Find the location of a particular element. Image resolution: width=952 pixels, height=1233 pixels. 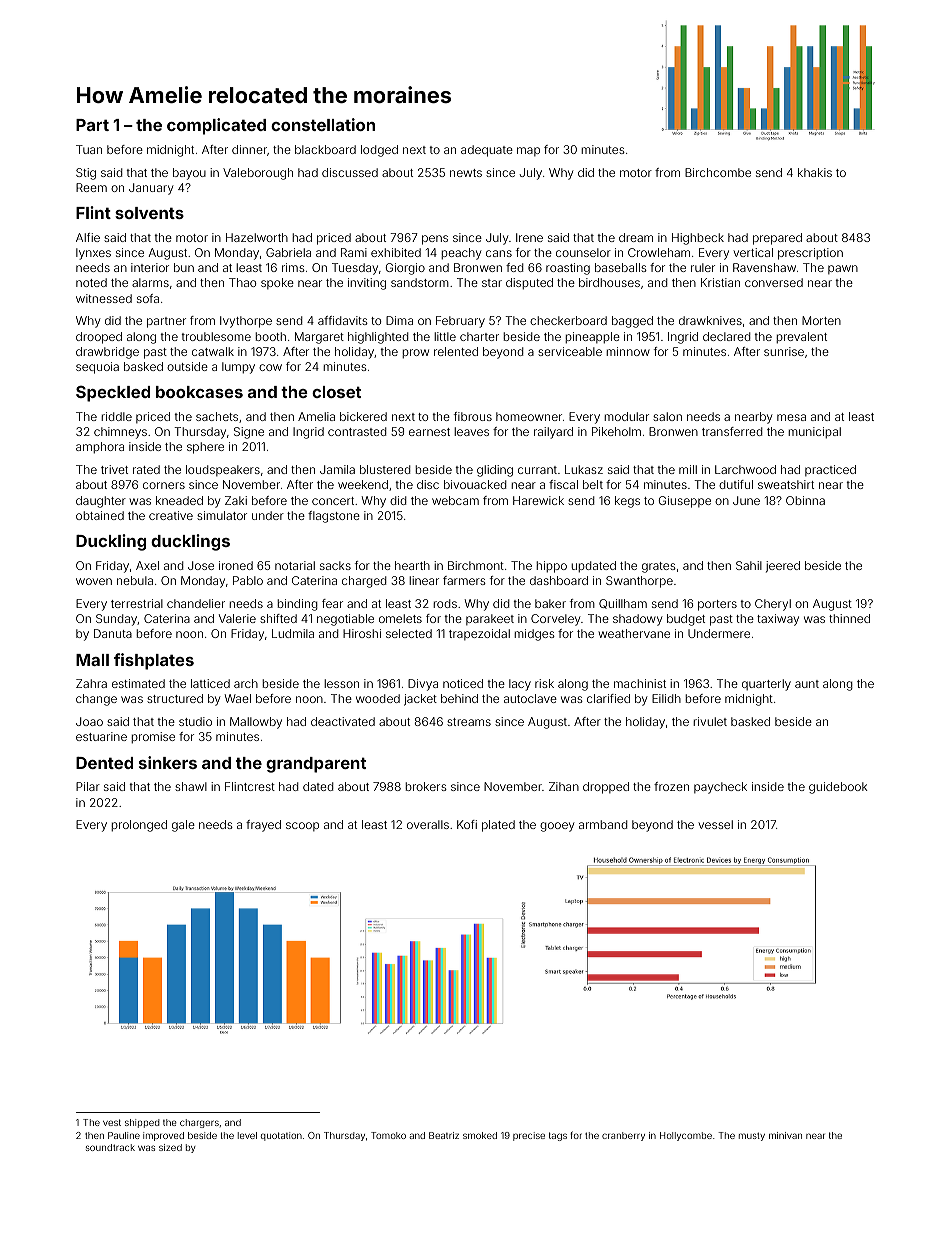

improved is located at coordinates (163, 1136).
